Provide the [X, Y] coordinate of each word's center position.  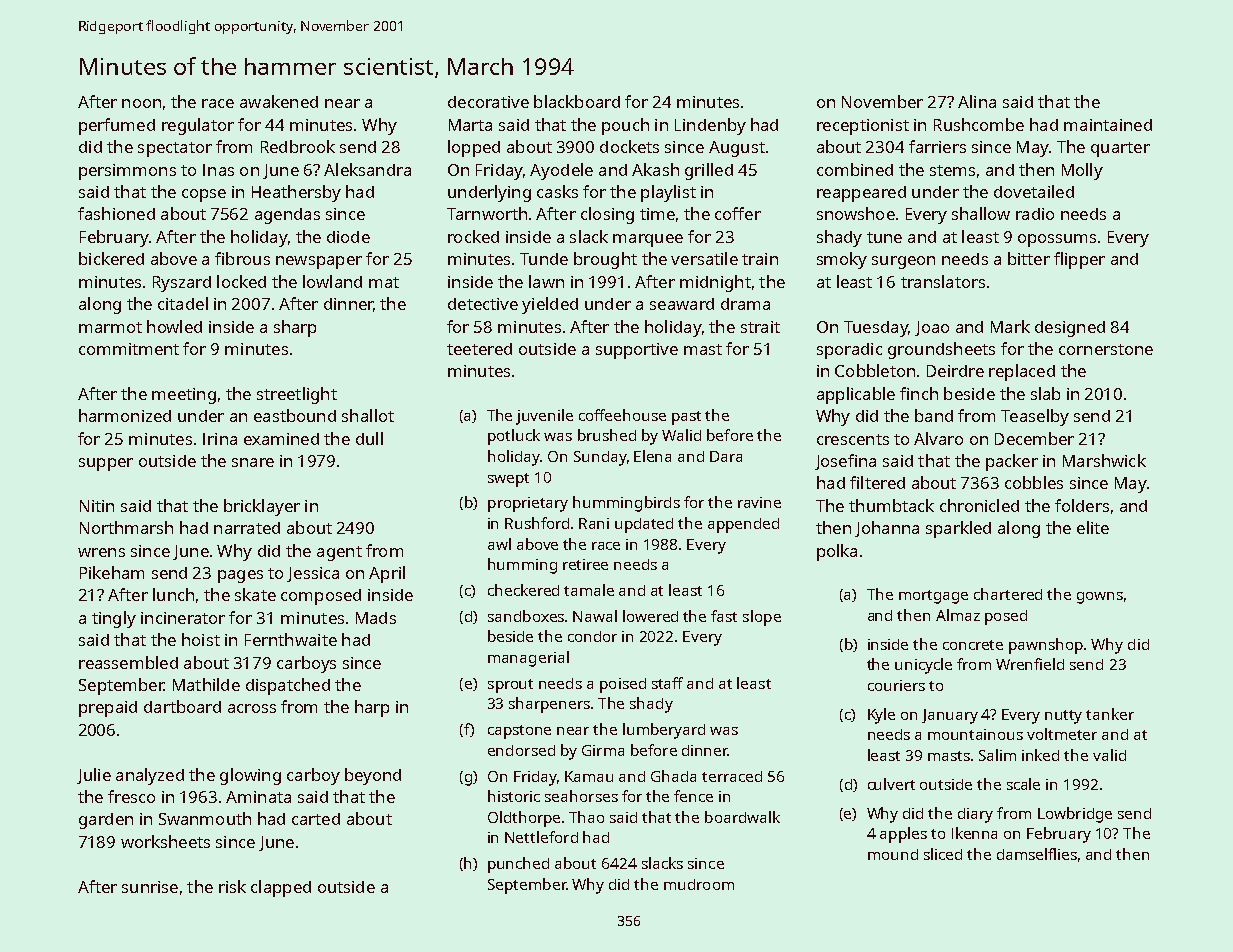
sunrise [150, 887]
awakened [279, 101]
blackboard [577, 101]
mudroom [699, 884]
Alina [977, 101]
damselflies [1037, 854]
